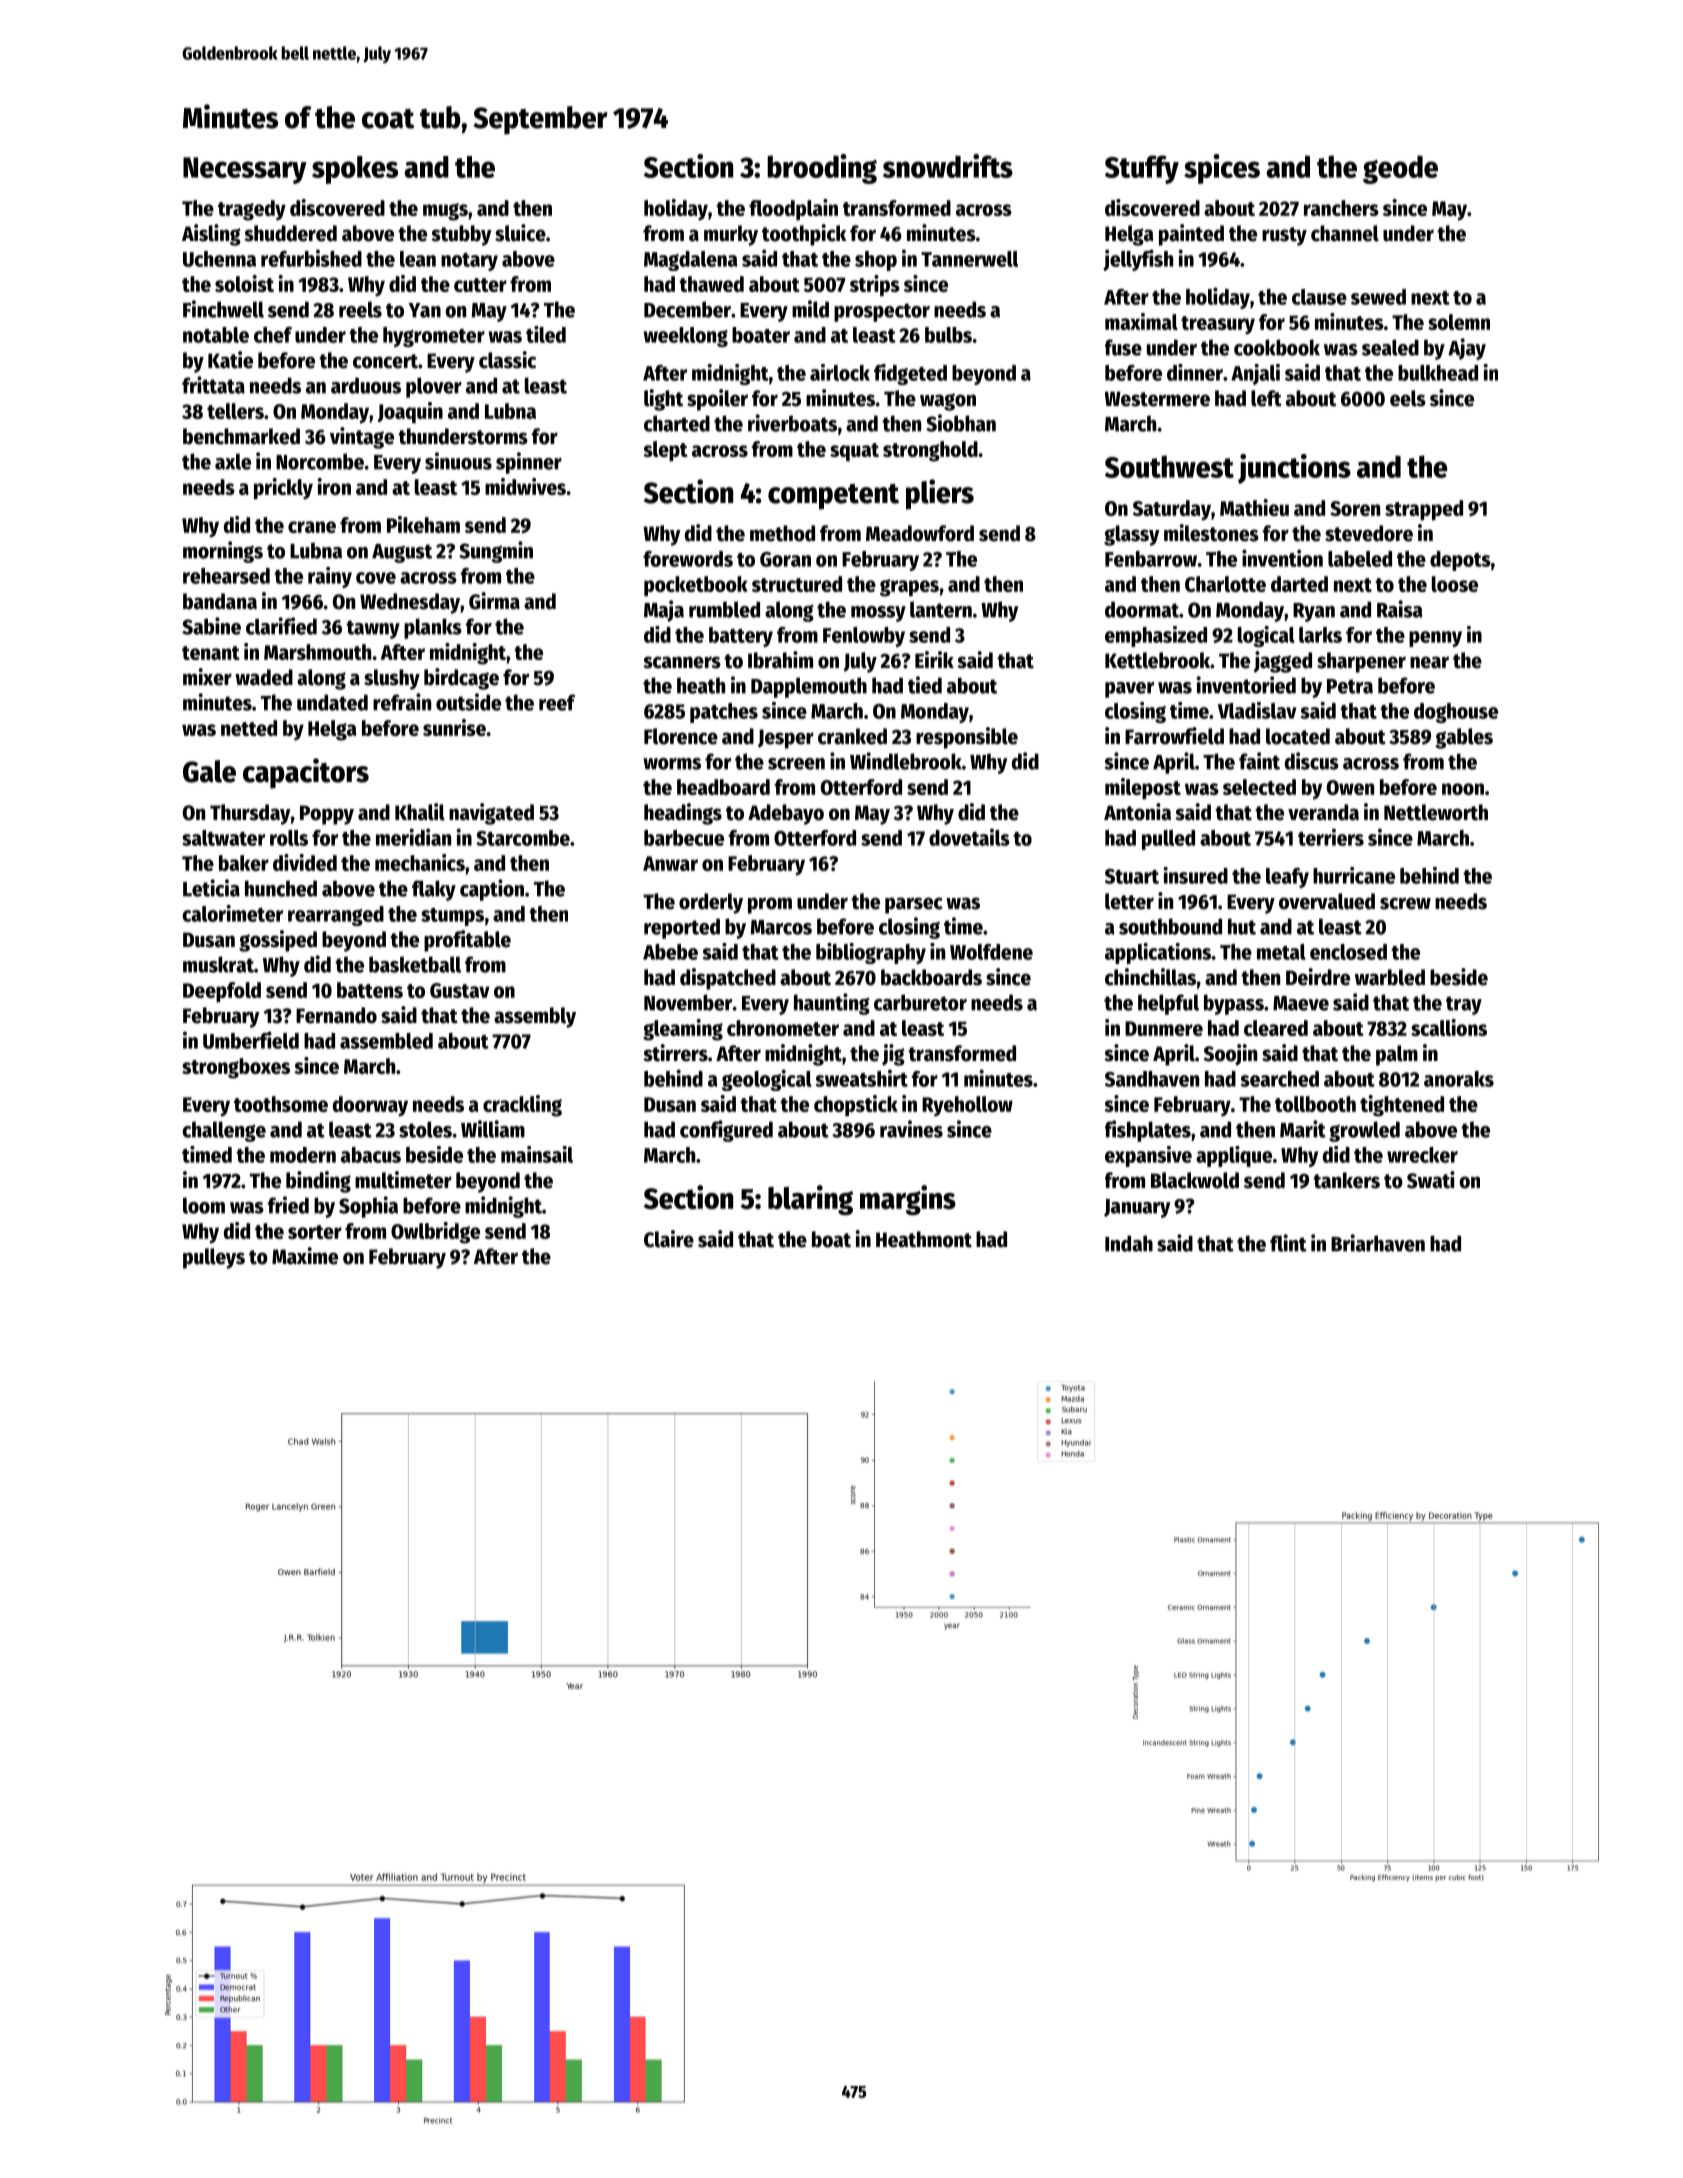 The width and height of the screenshot is (1683, 2178). I want to click on spinner, so click(529, 463).
